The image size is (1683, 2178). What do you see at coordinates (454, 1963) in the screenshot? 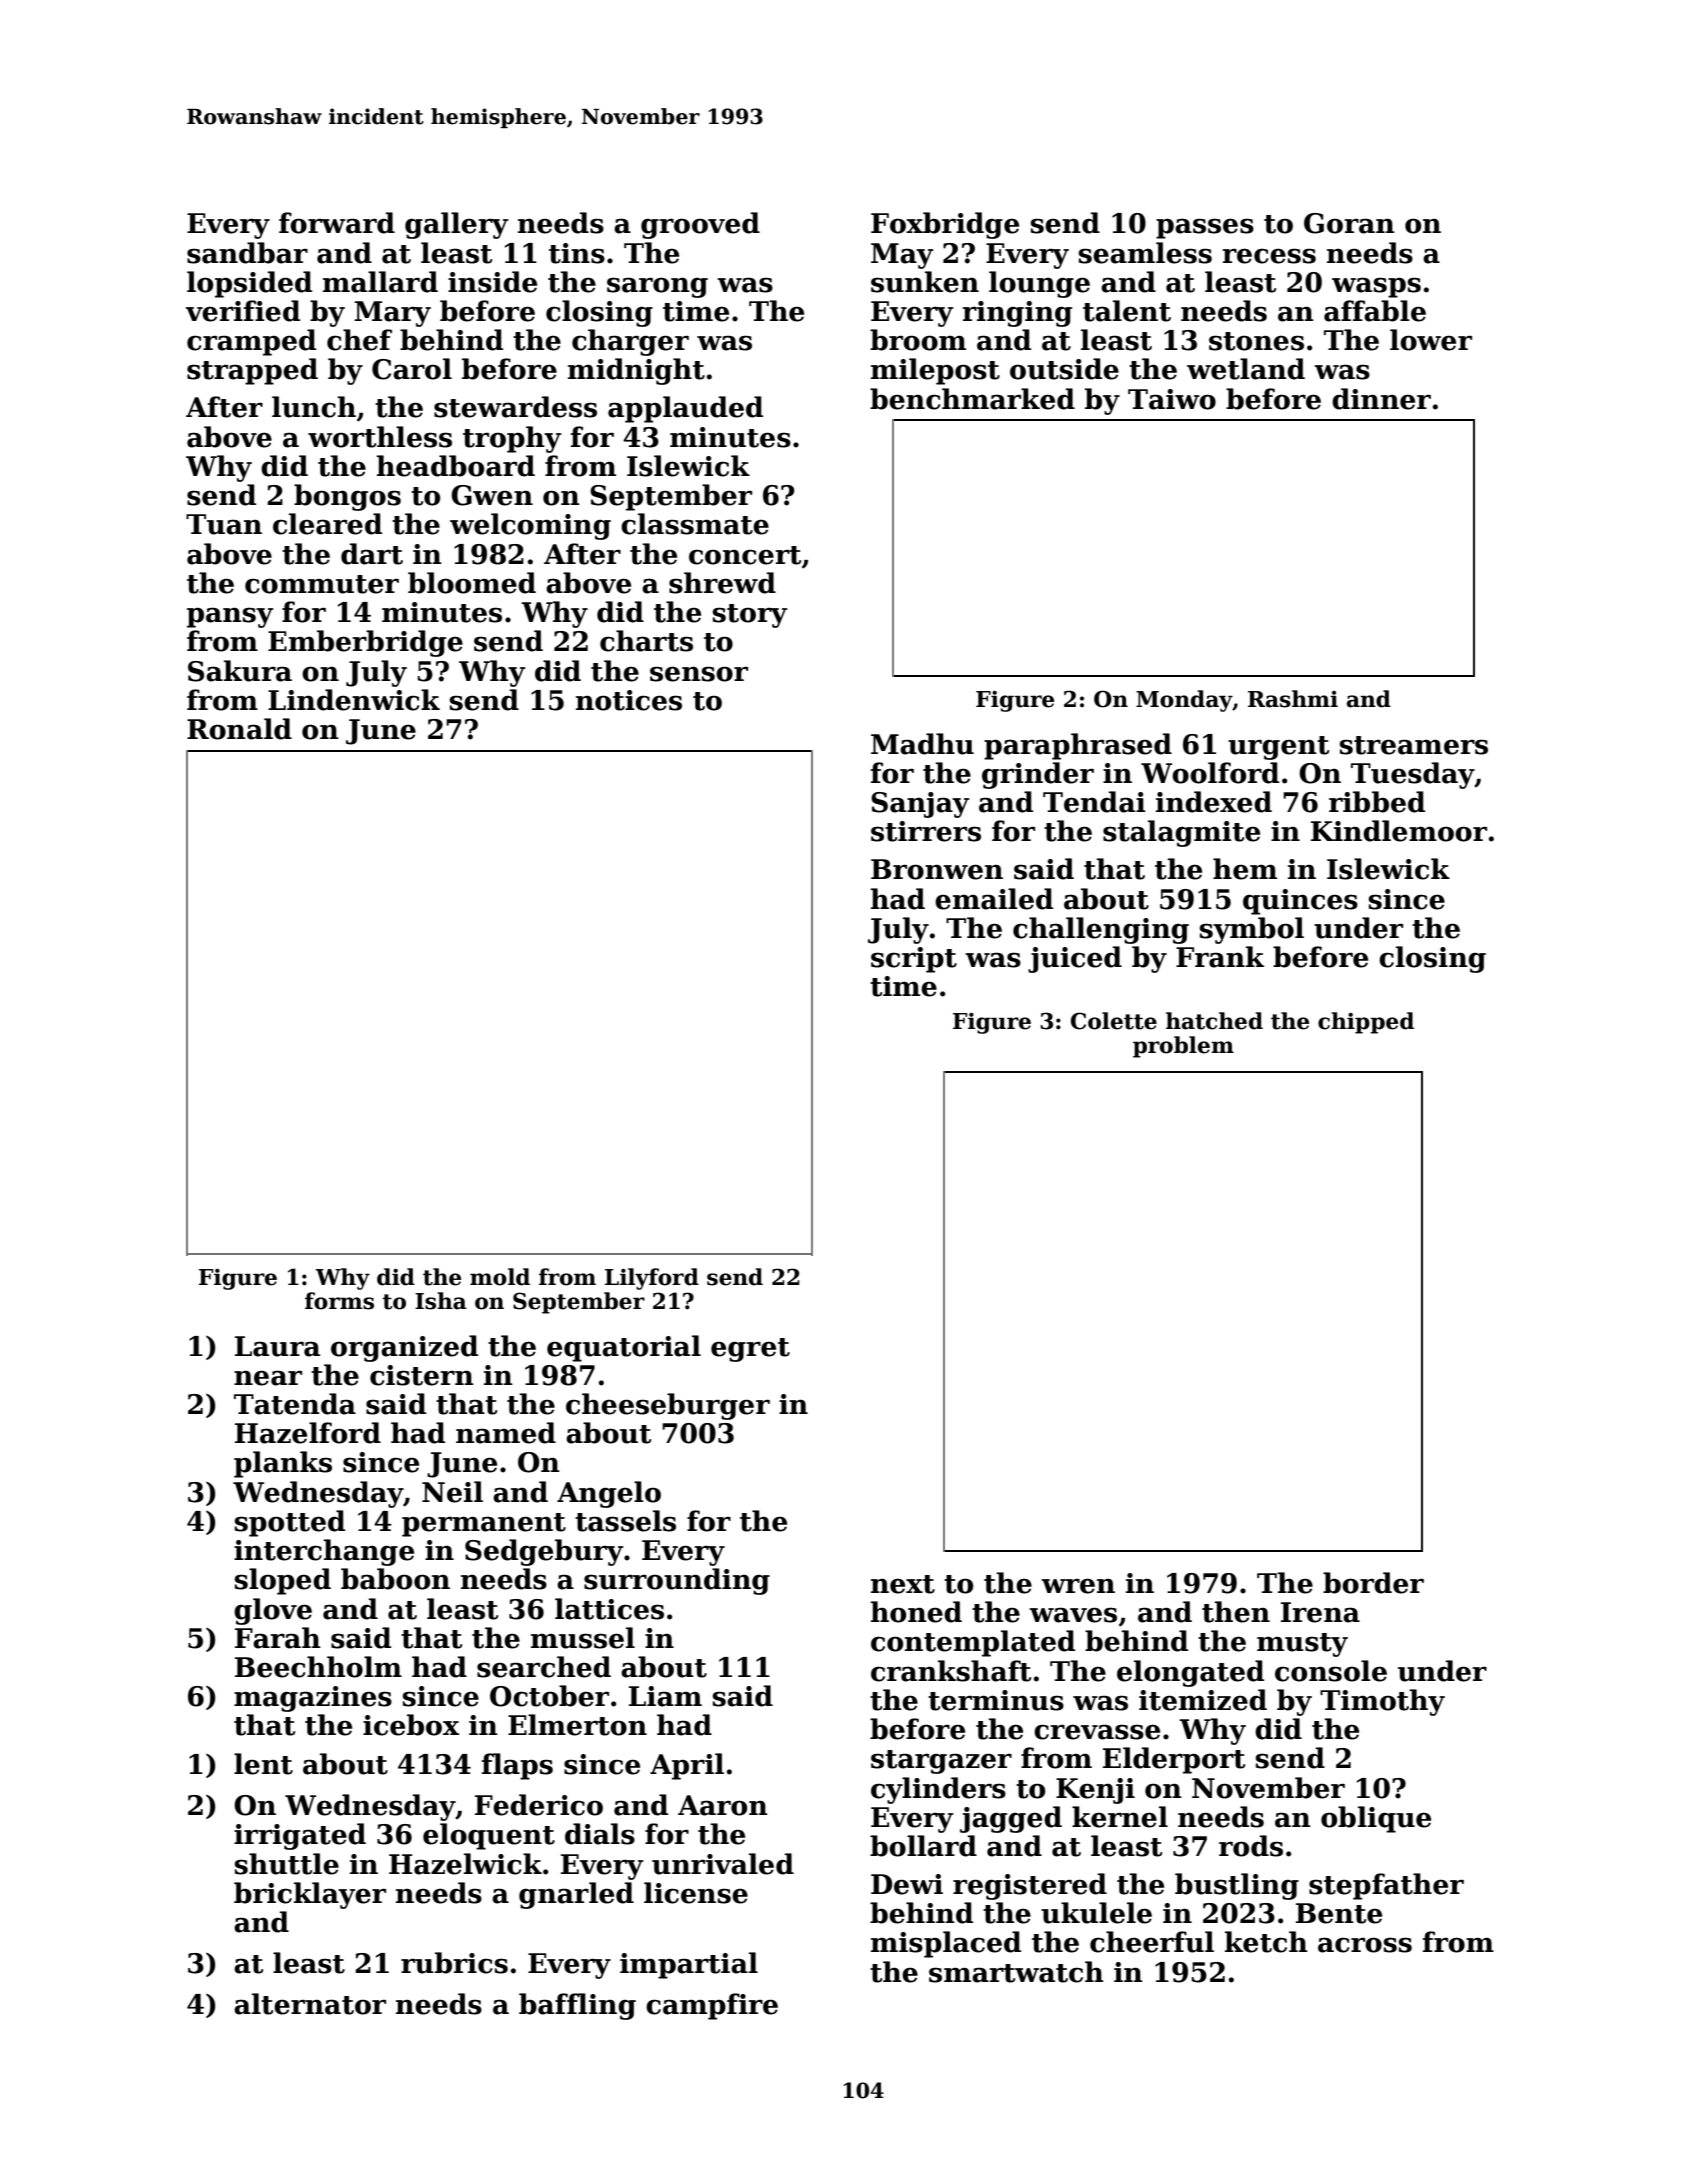
I see `rubrics` at bounding box center [454, 1963].
